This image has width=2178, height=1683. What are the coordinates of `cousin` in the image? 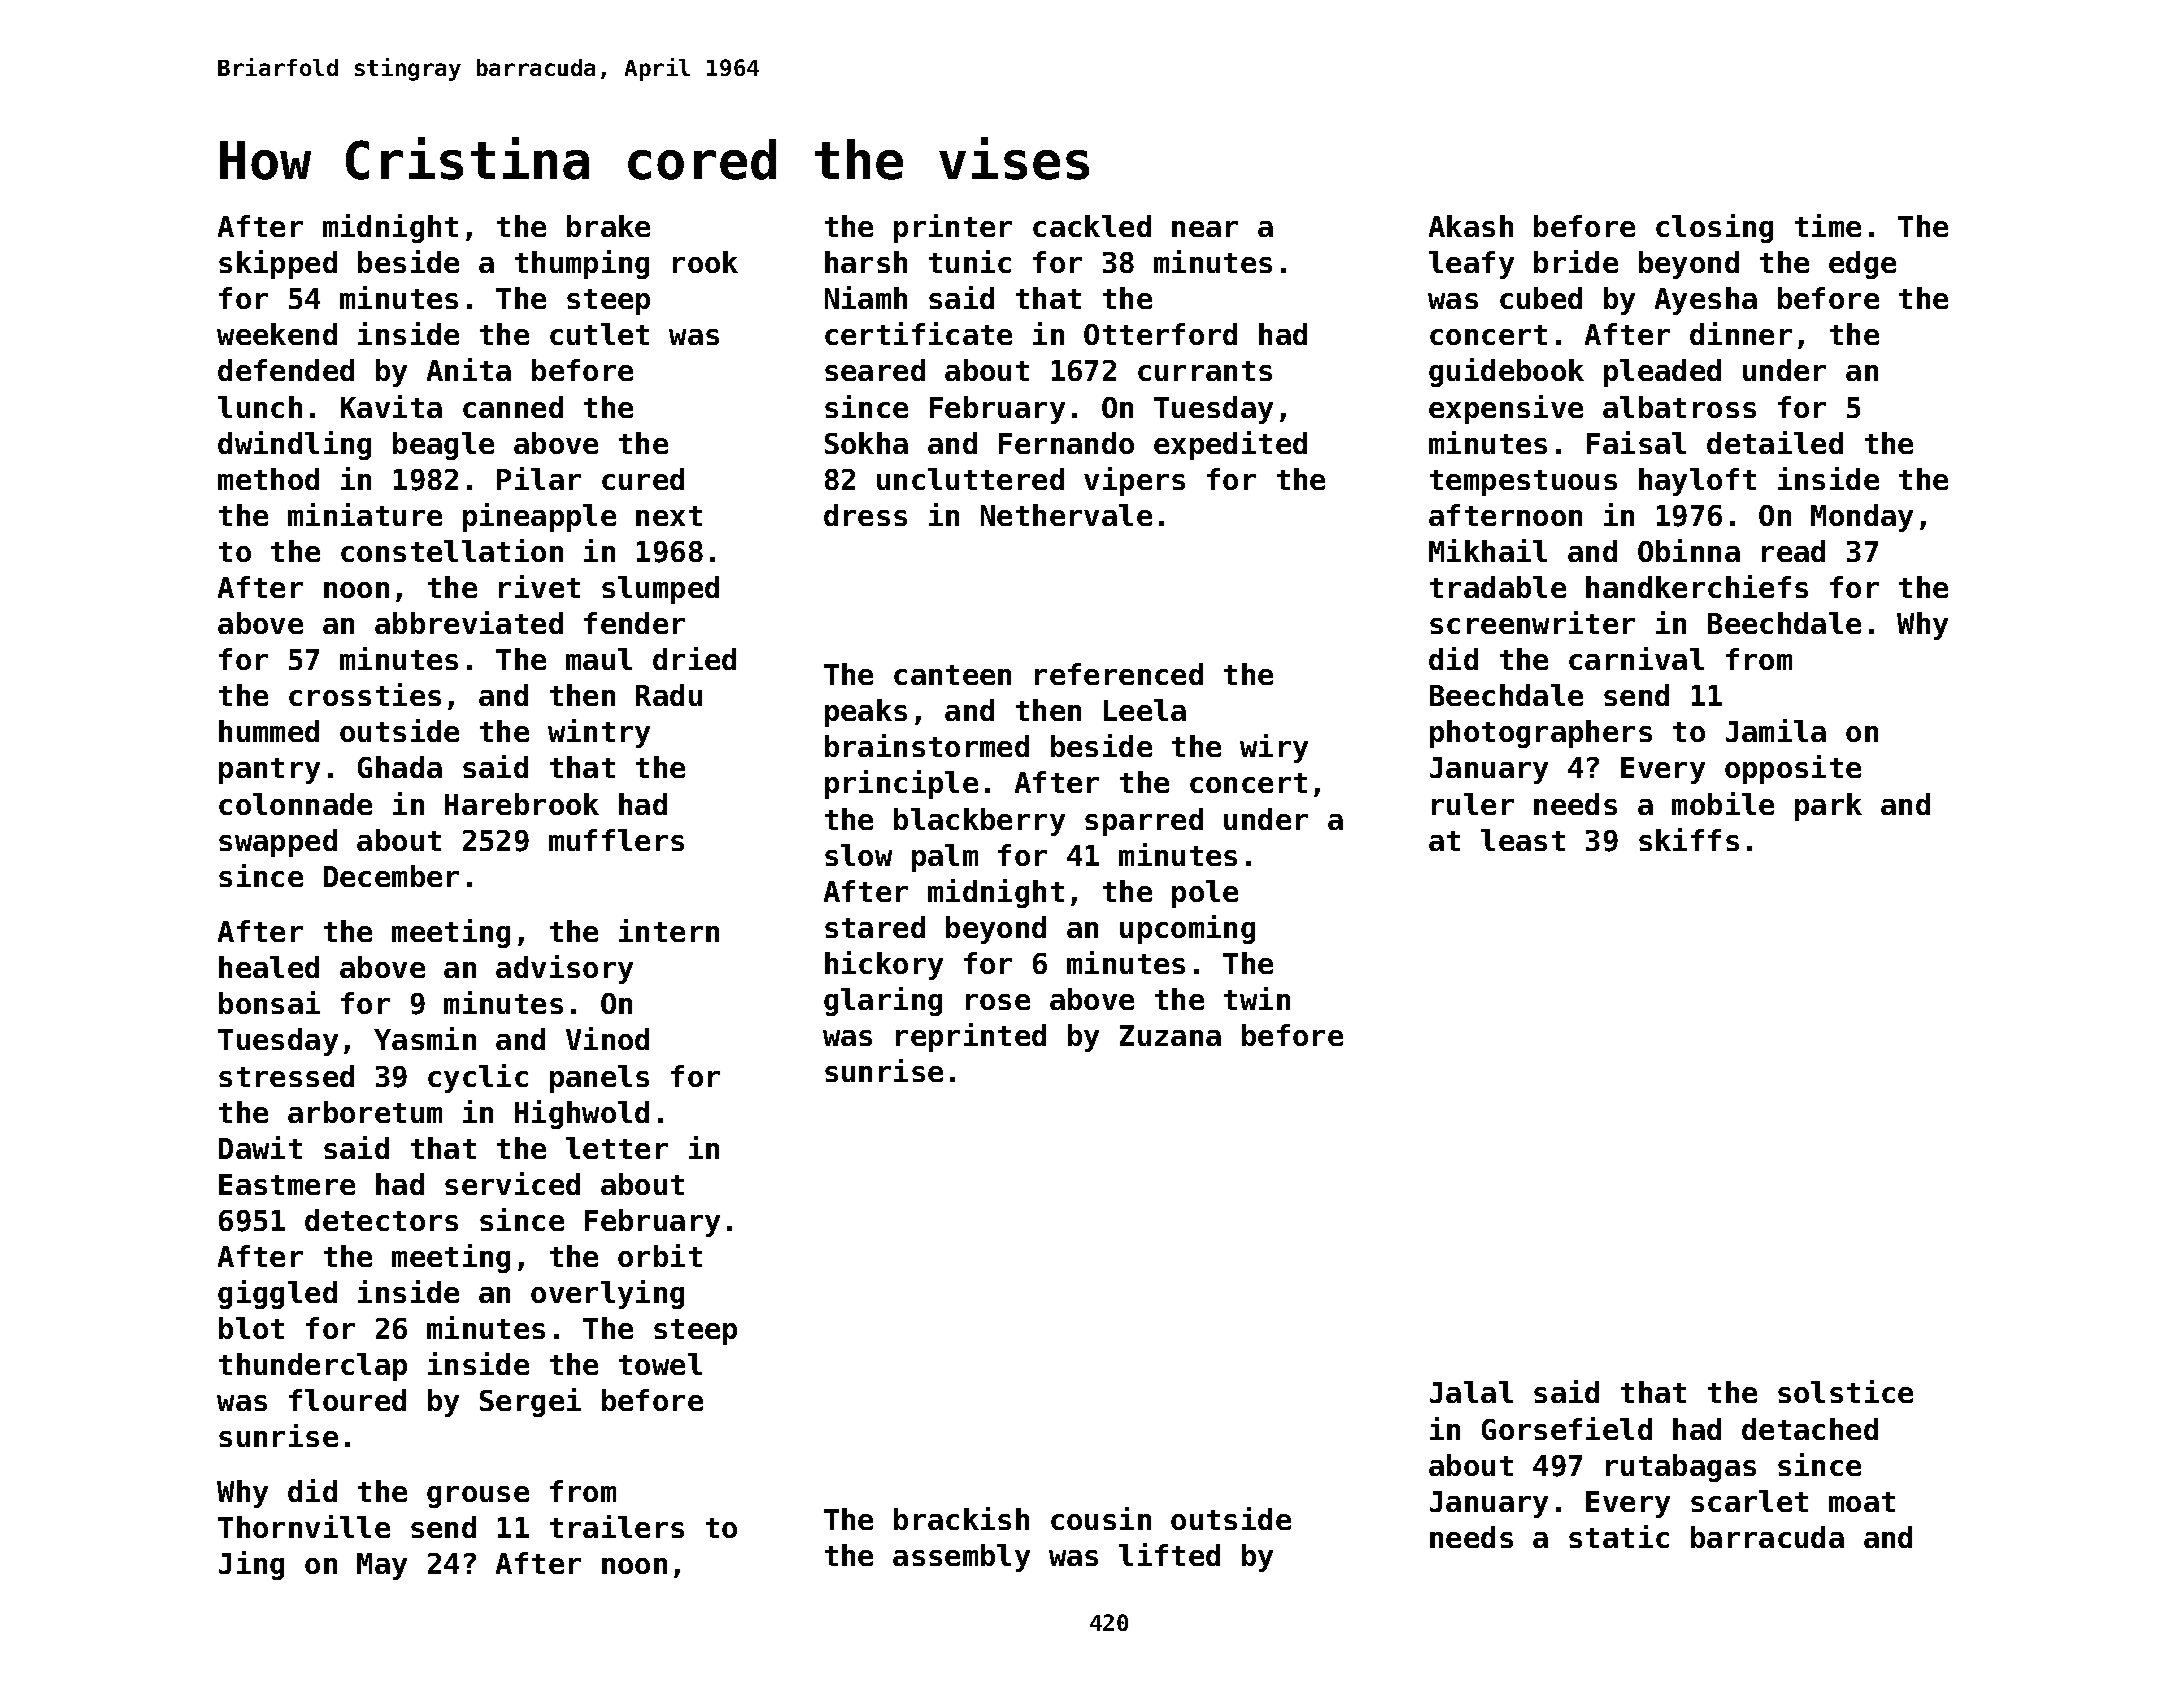 It's located at (1101, 1518).
